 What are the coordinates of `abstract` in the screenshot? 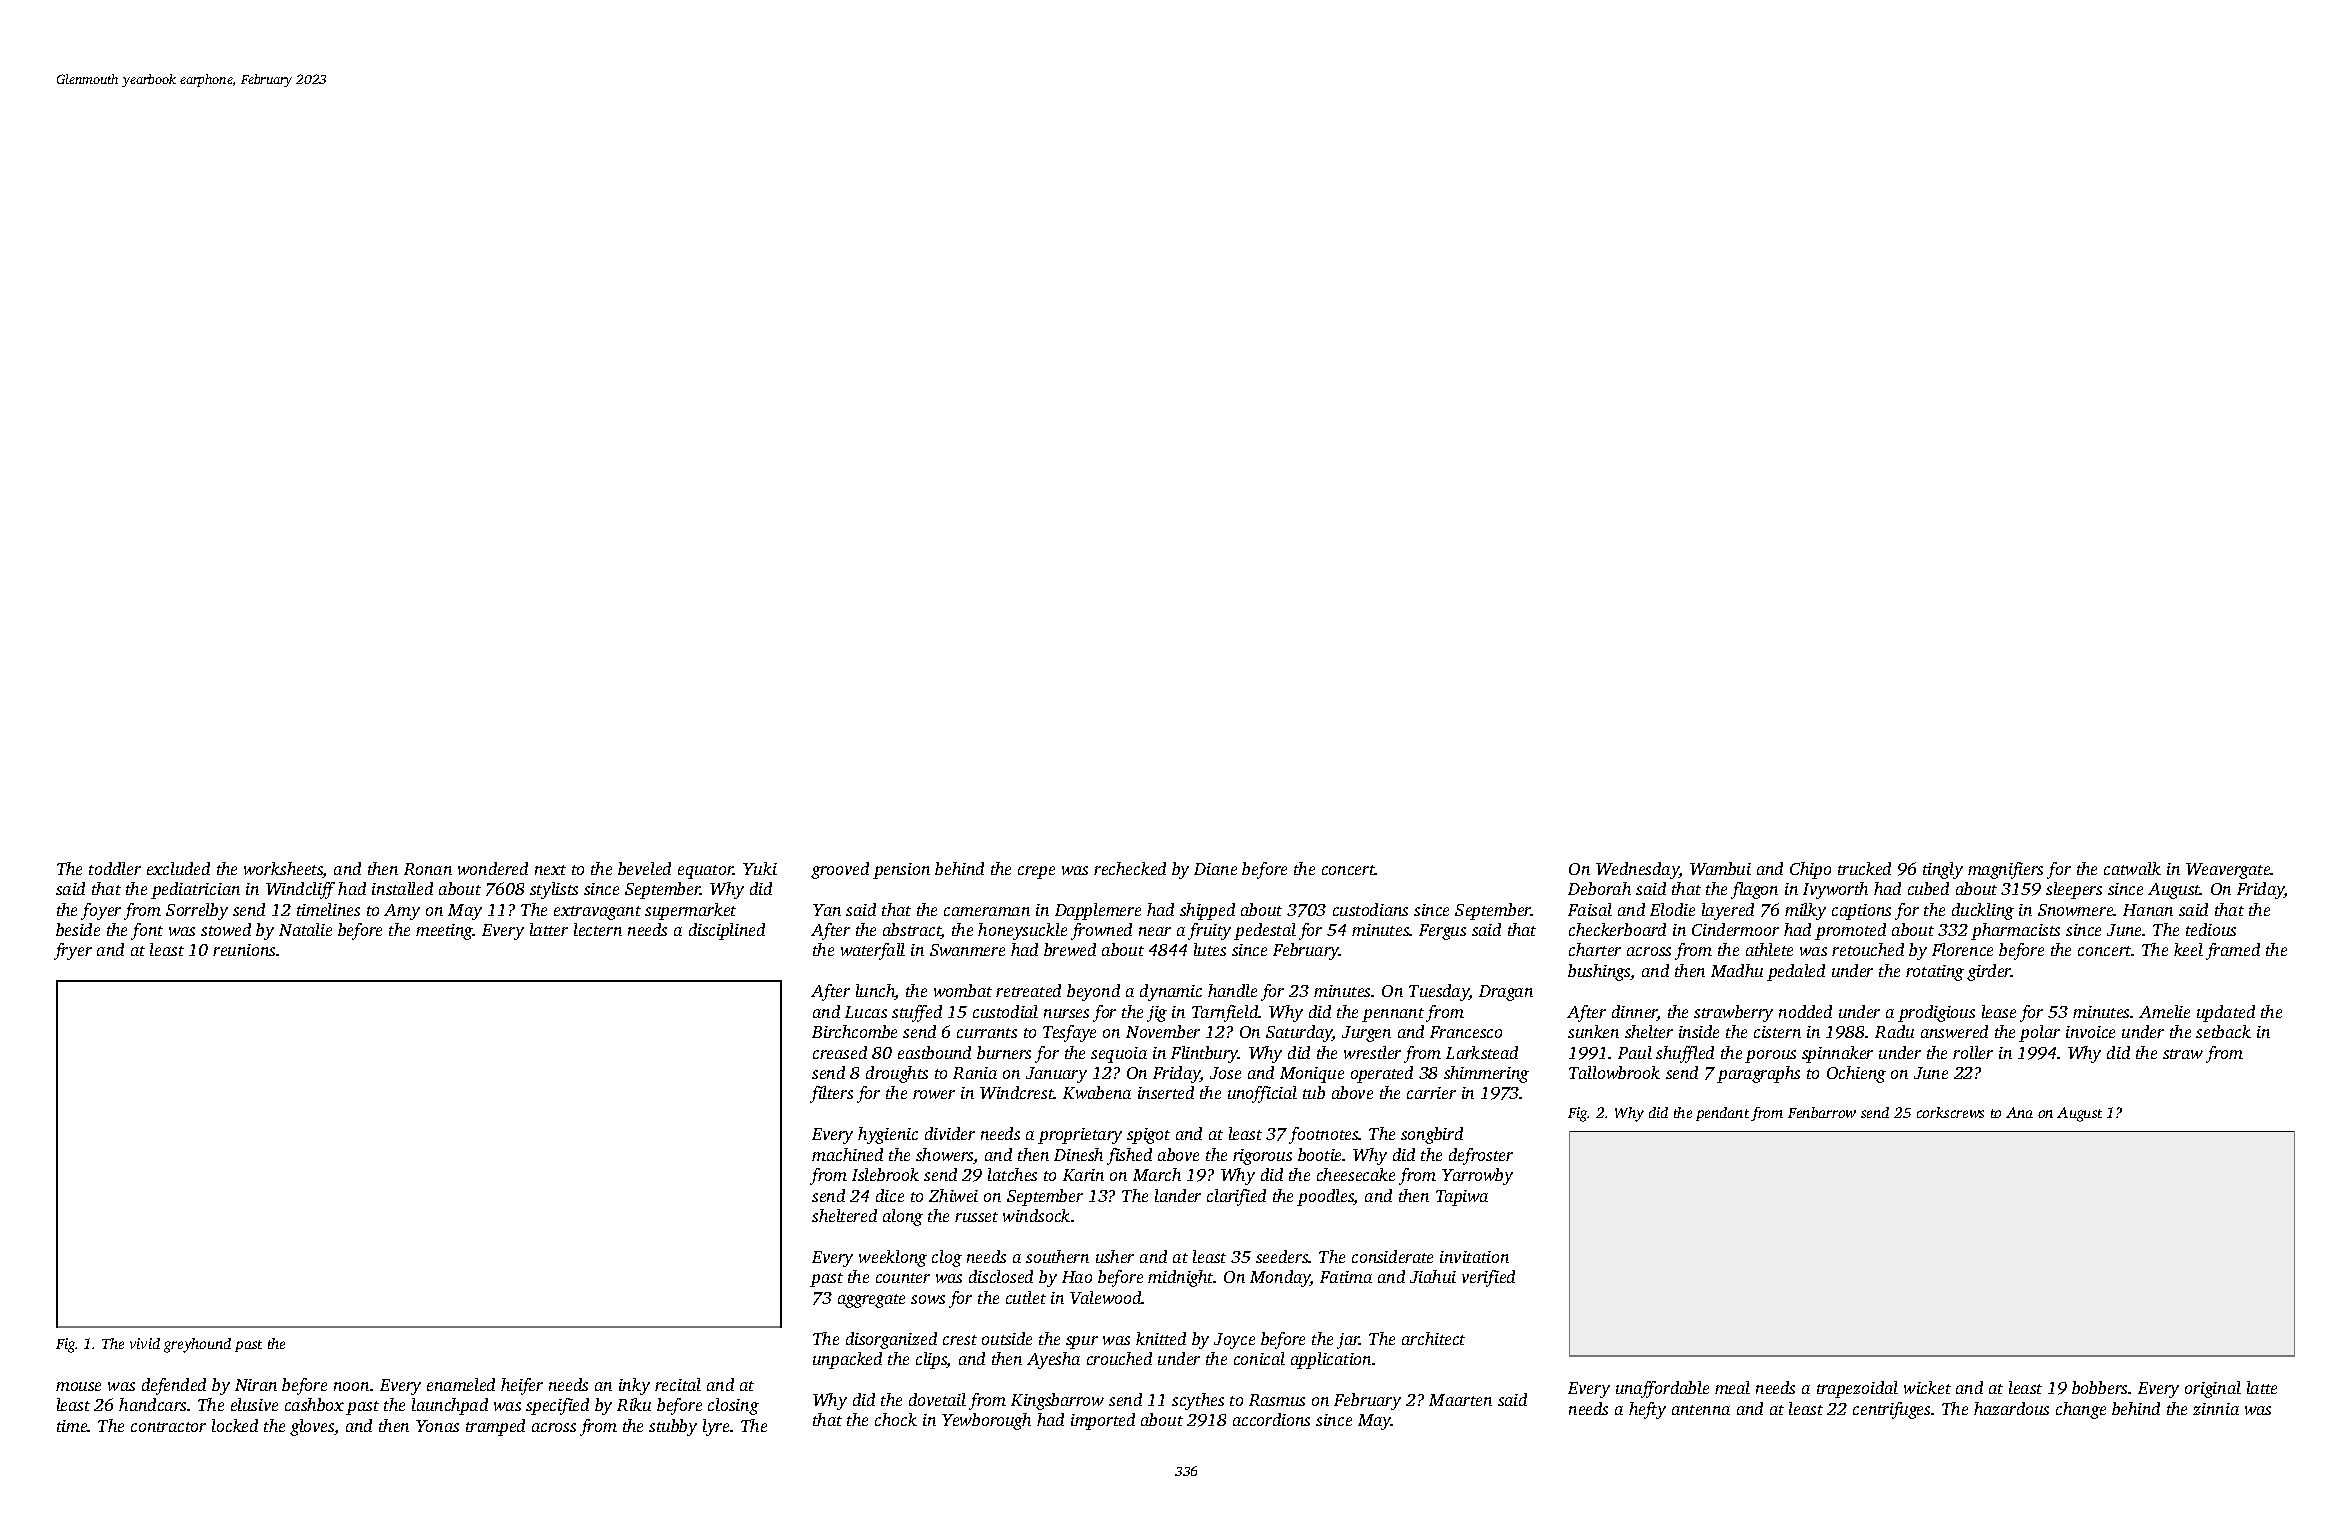 It's located at (912, 931).
